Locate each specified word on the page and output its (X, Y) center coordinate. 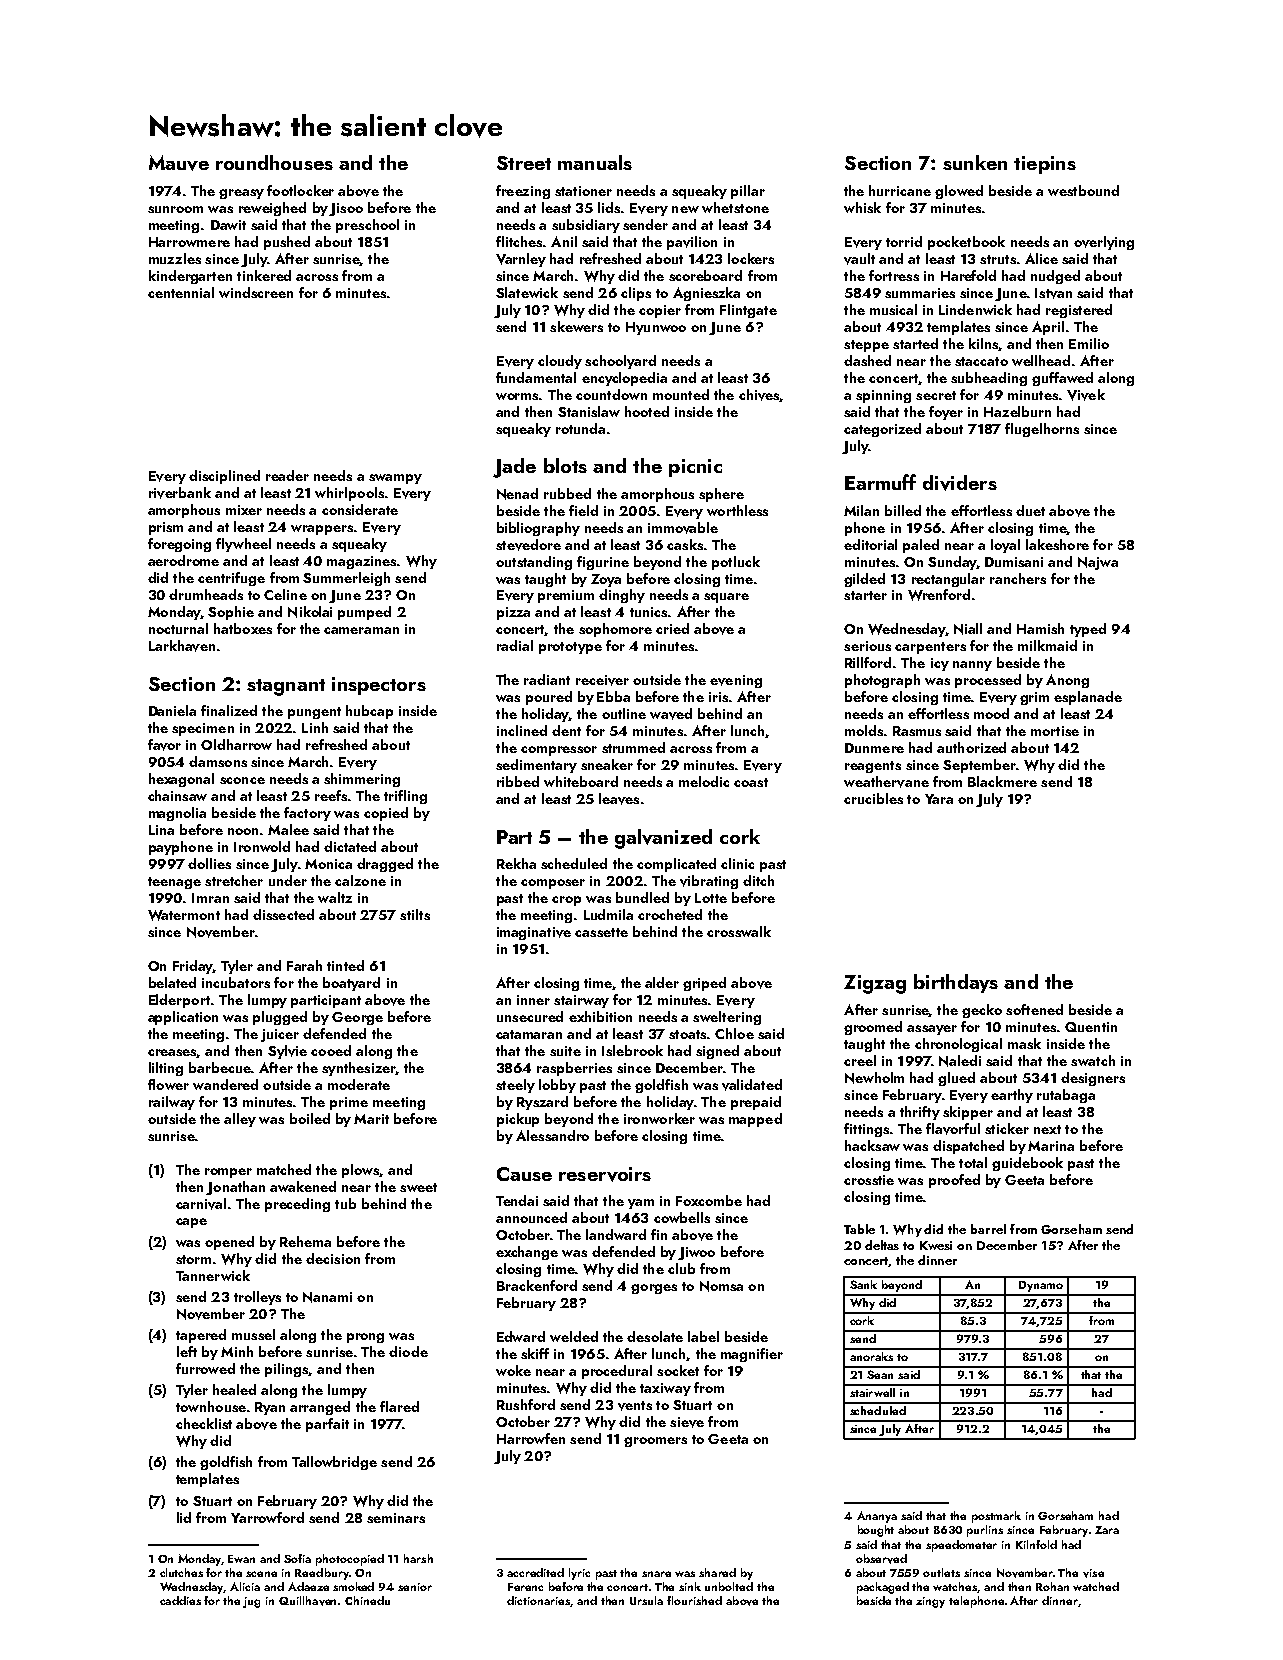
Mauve (179, 163)
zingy (930, 1602)
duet (1030, 510)
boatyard (351, 984)
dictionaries (539, 1601)
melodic (704, 781)
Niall (968, 629)
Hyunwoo (656, 328)
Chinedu (367, 1600)
